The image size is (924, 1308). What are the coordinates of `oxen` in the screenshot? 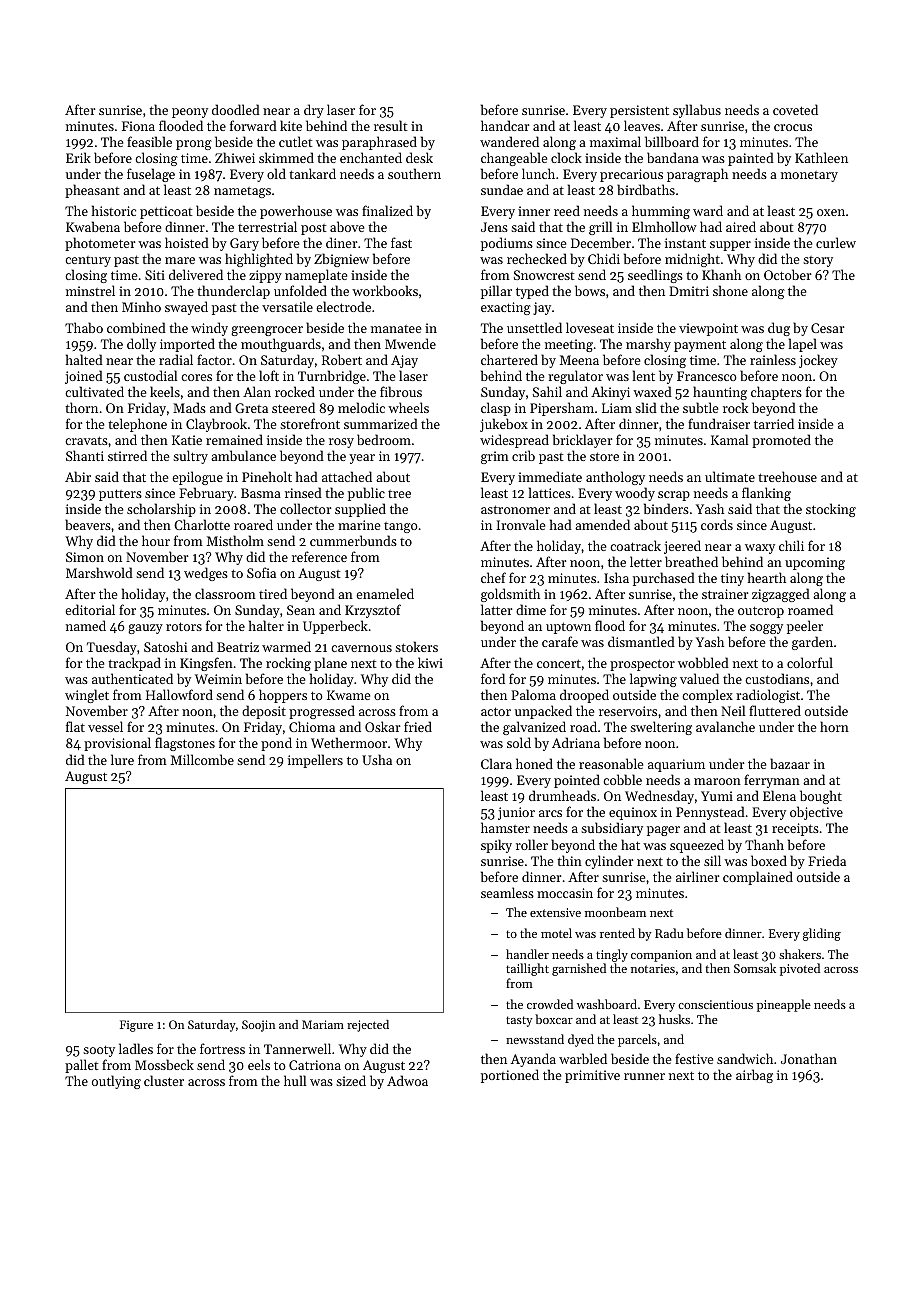 It's located at (831, 212).
